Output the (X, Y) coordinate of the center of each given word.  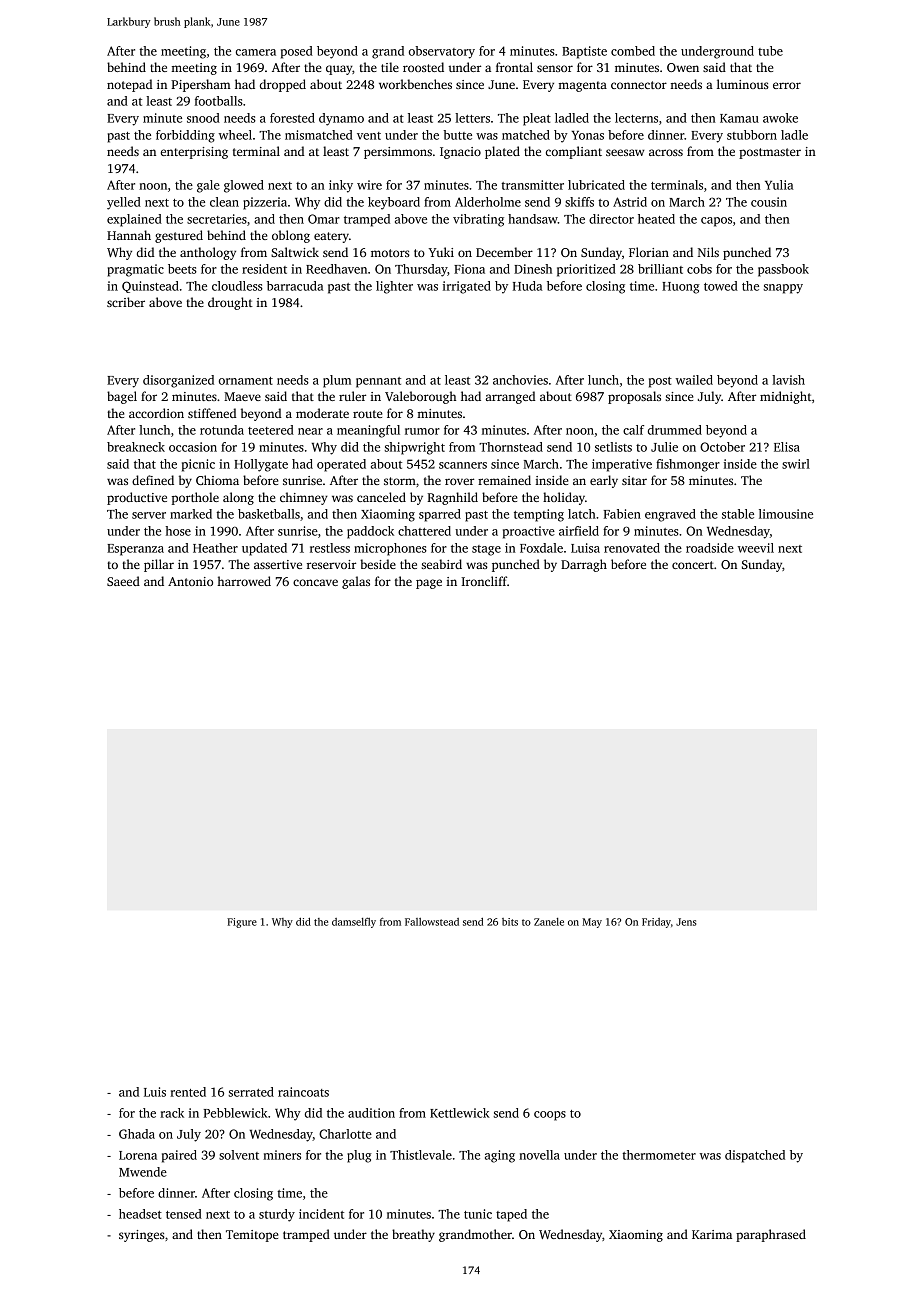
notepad (129, 85)
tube (770, 51)
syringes (142, 1236)
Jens (686, 922)
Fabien (622, 514)
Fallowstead (432, 922)
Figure (242, 923)
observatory (442, 52)
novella (539, 1155)
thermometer (659, 1155)
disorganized (178, 381)
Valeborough (420, 397)
